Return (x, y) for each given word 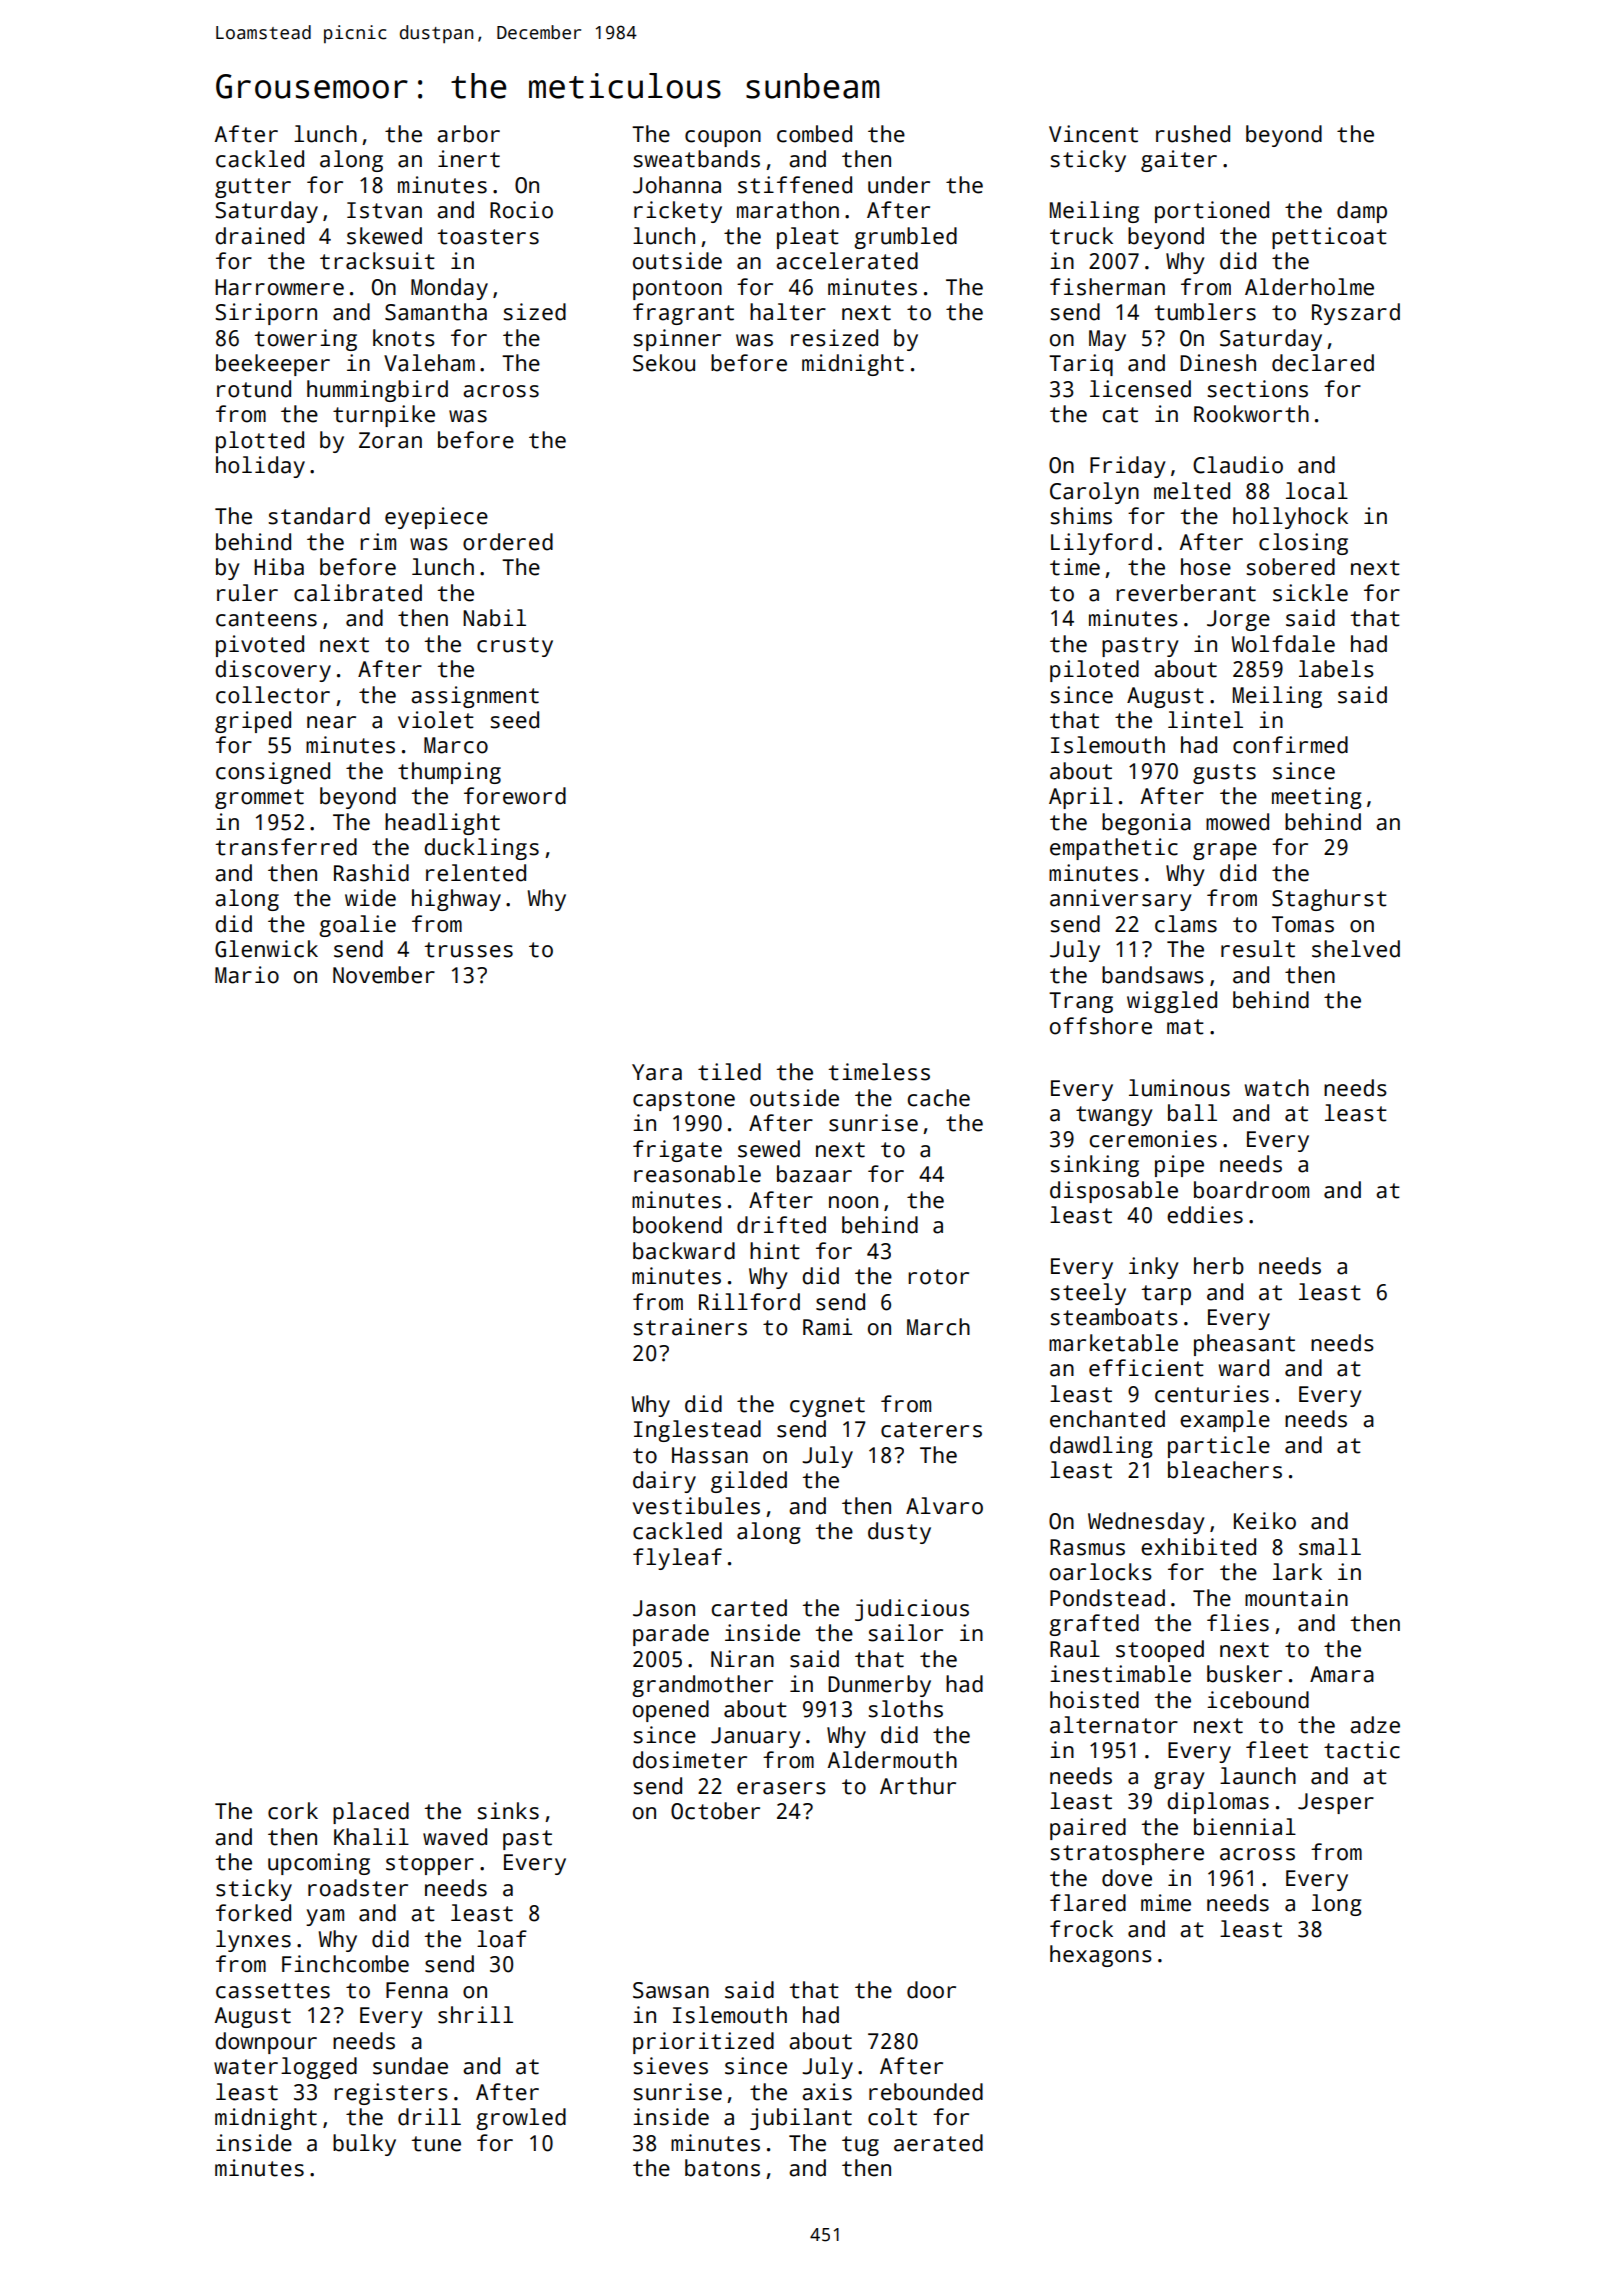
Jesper (1336, 1803)
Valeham (429, 363)
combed (814, 134)
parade (671, 1635)
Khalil (371, 1837)
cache (938, 1098)
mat (1185, 1027)
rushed (1193, 134)
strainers (690, 1327)
